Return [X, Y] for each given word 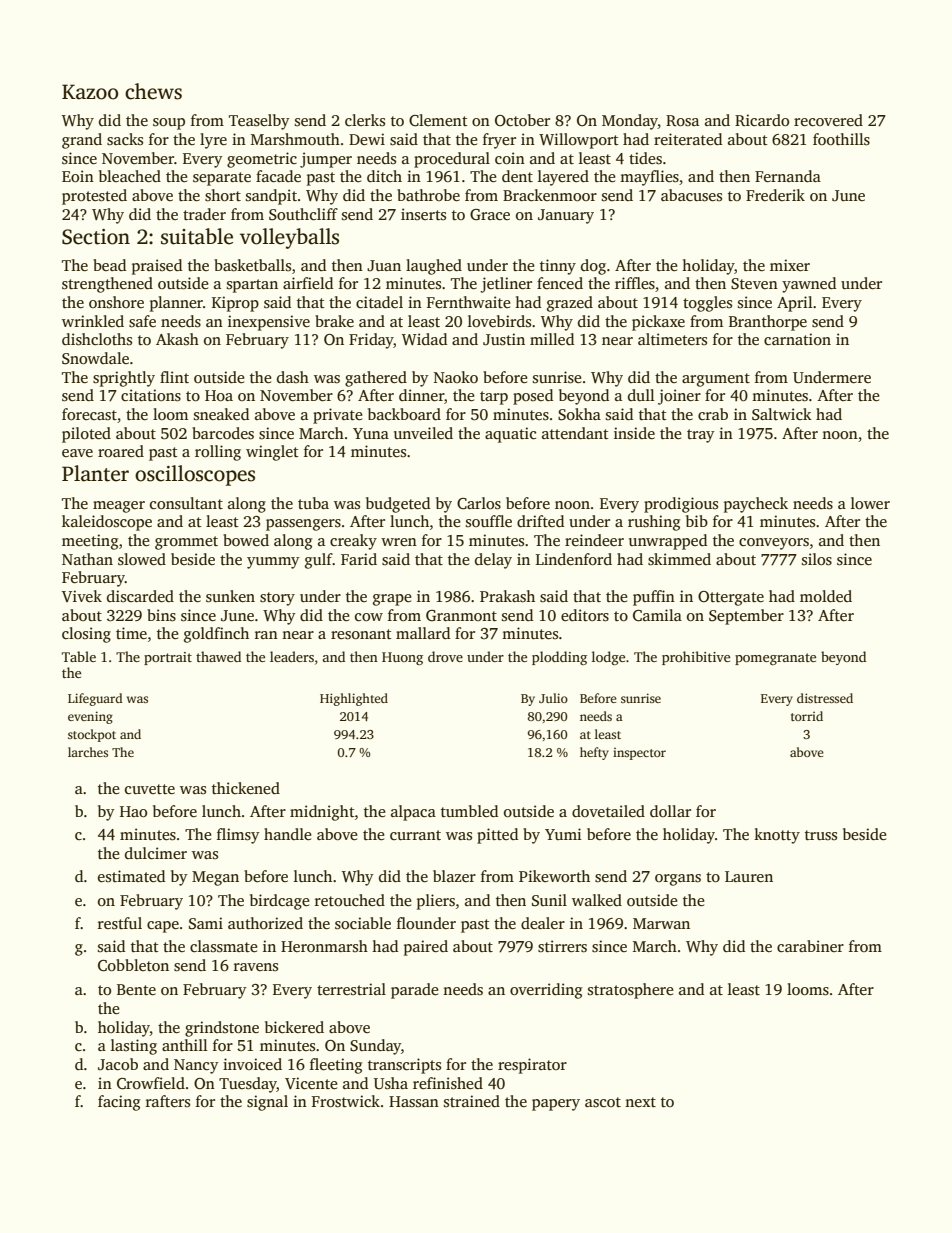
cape [163, 927]
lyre [213, 141]
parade [415, 991]
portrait [168, 658]
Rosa [682, 121]
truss [821, 835]
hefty [594, 753]
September [746, 617]
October [522, 120]
